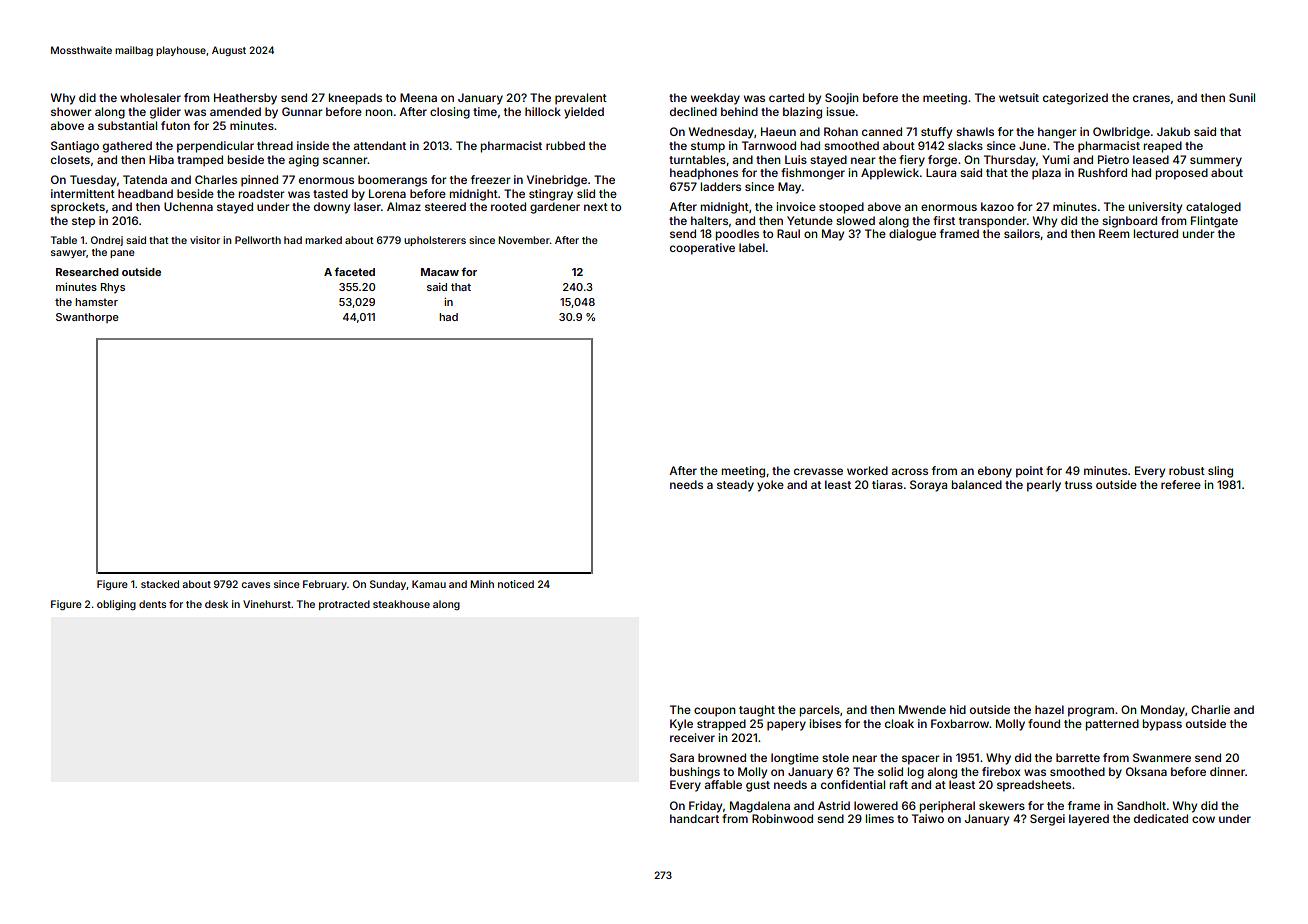 Image resolution: width=1308 pixels, height=924 pixels. I want to click on Sara, so click(682, 757).
